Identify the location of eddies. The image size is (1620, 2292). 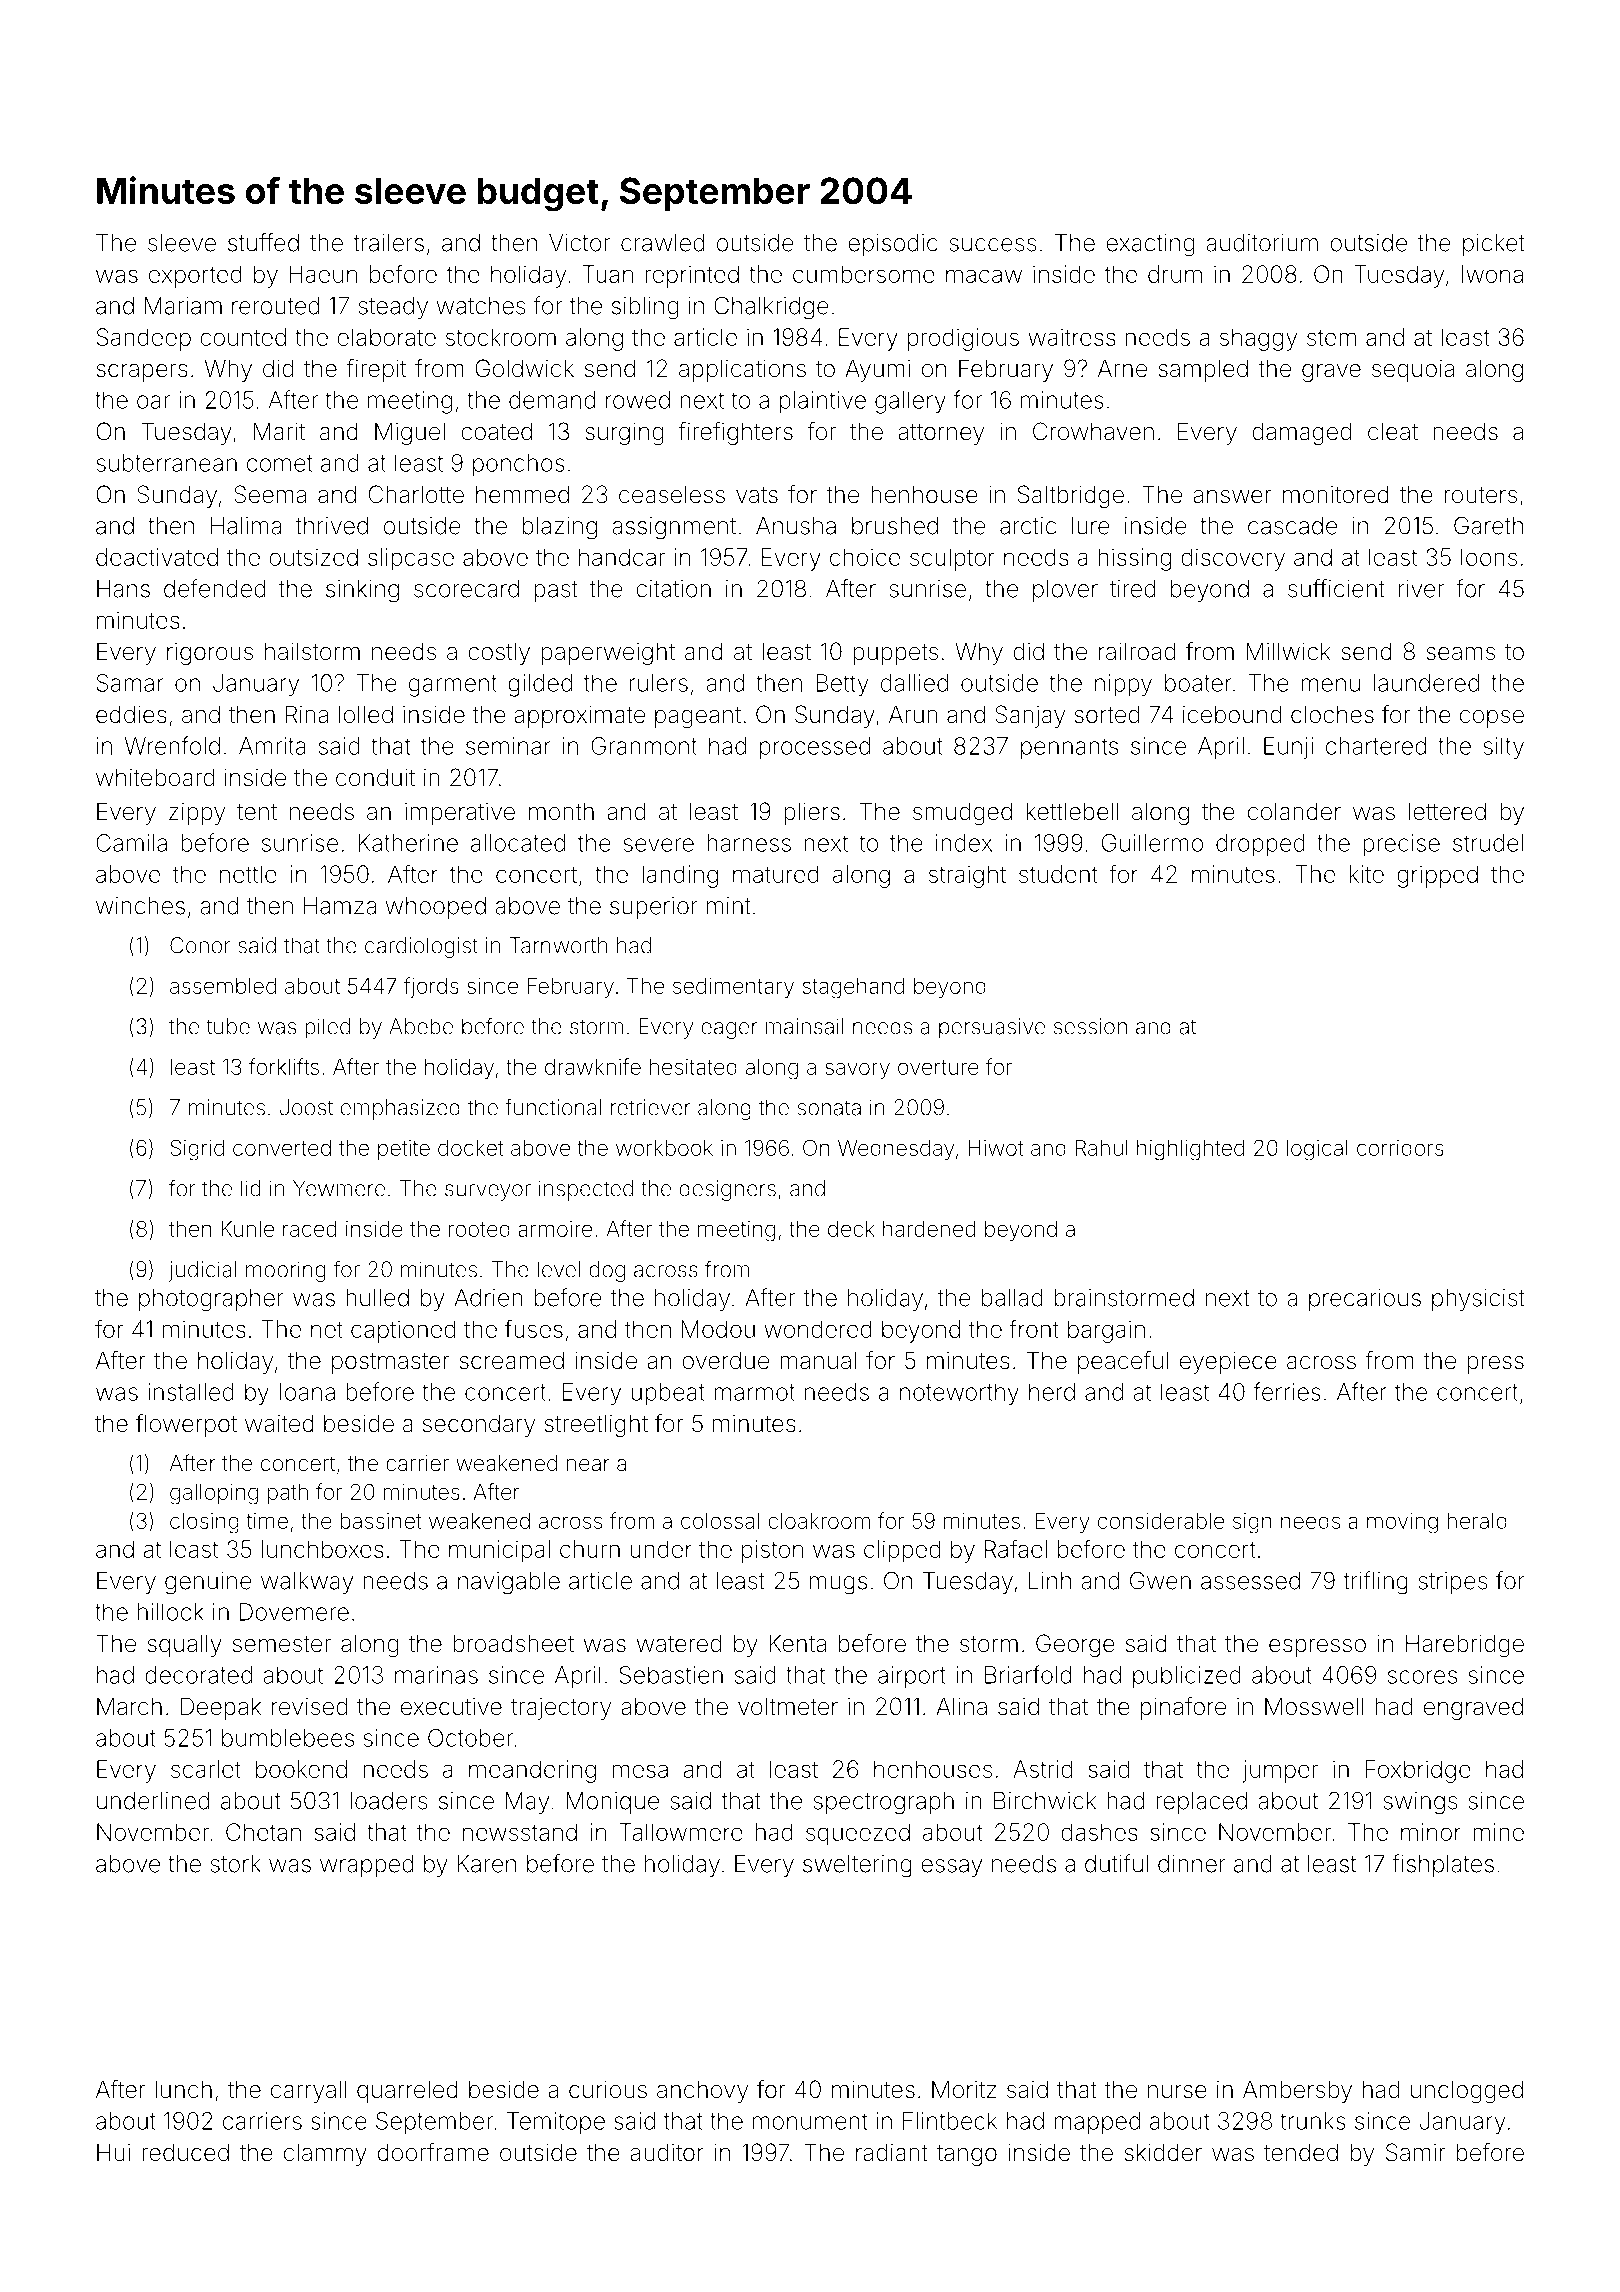
(131, 714).
